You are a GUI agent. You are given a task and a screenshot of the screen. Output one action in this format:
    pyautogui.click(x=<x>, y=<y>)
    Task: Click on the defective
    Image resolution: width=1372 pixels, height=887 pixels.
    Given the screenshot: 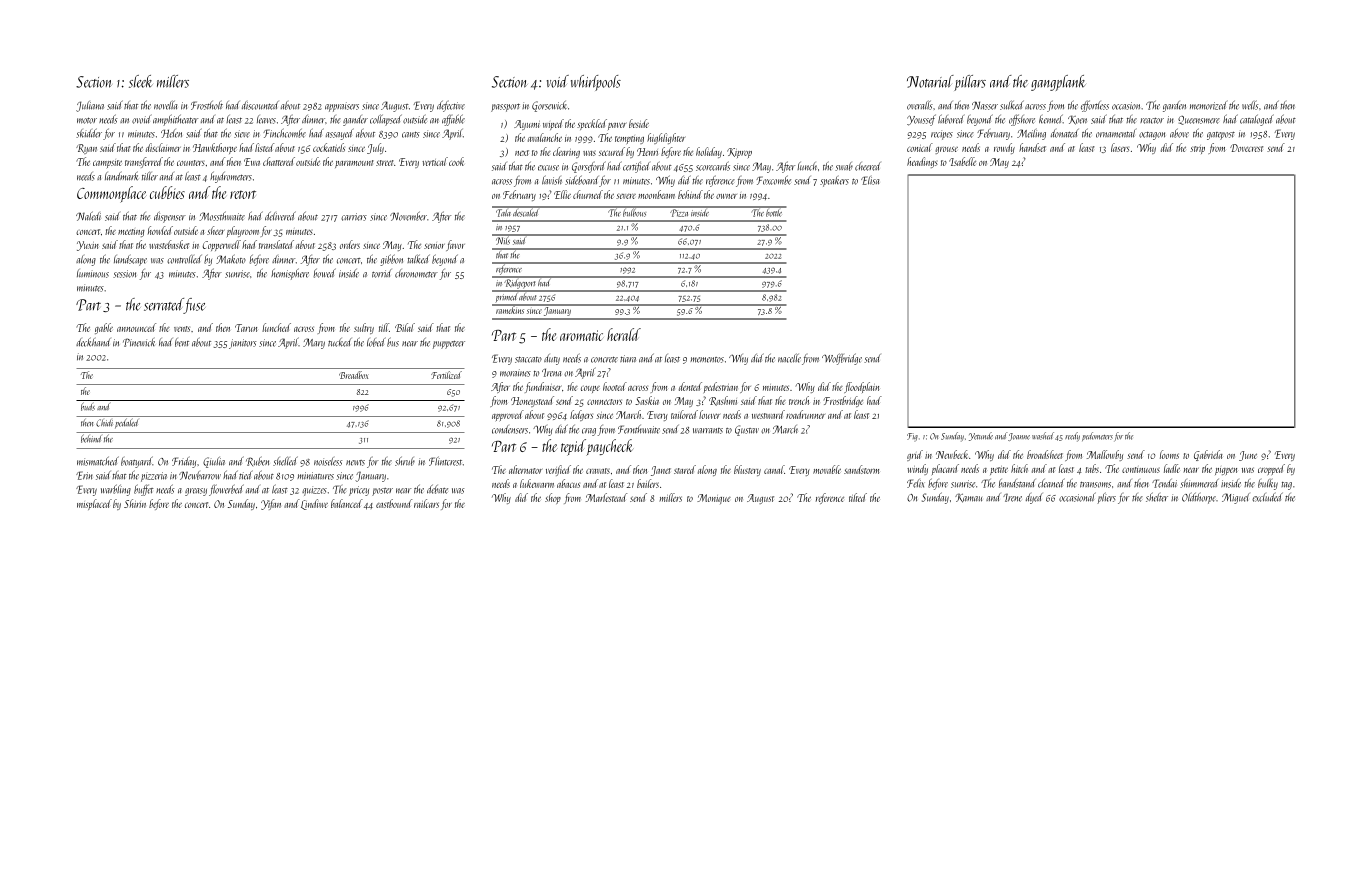 What is the action you would take?
    pyautogui.click(x=451, y=106)
